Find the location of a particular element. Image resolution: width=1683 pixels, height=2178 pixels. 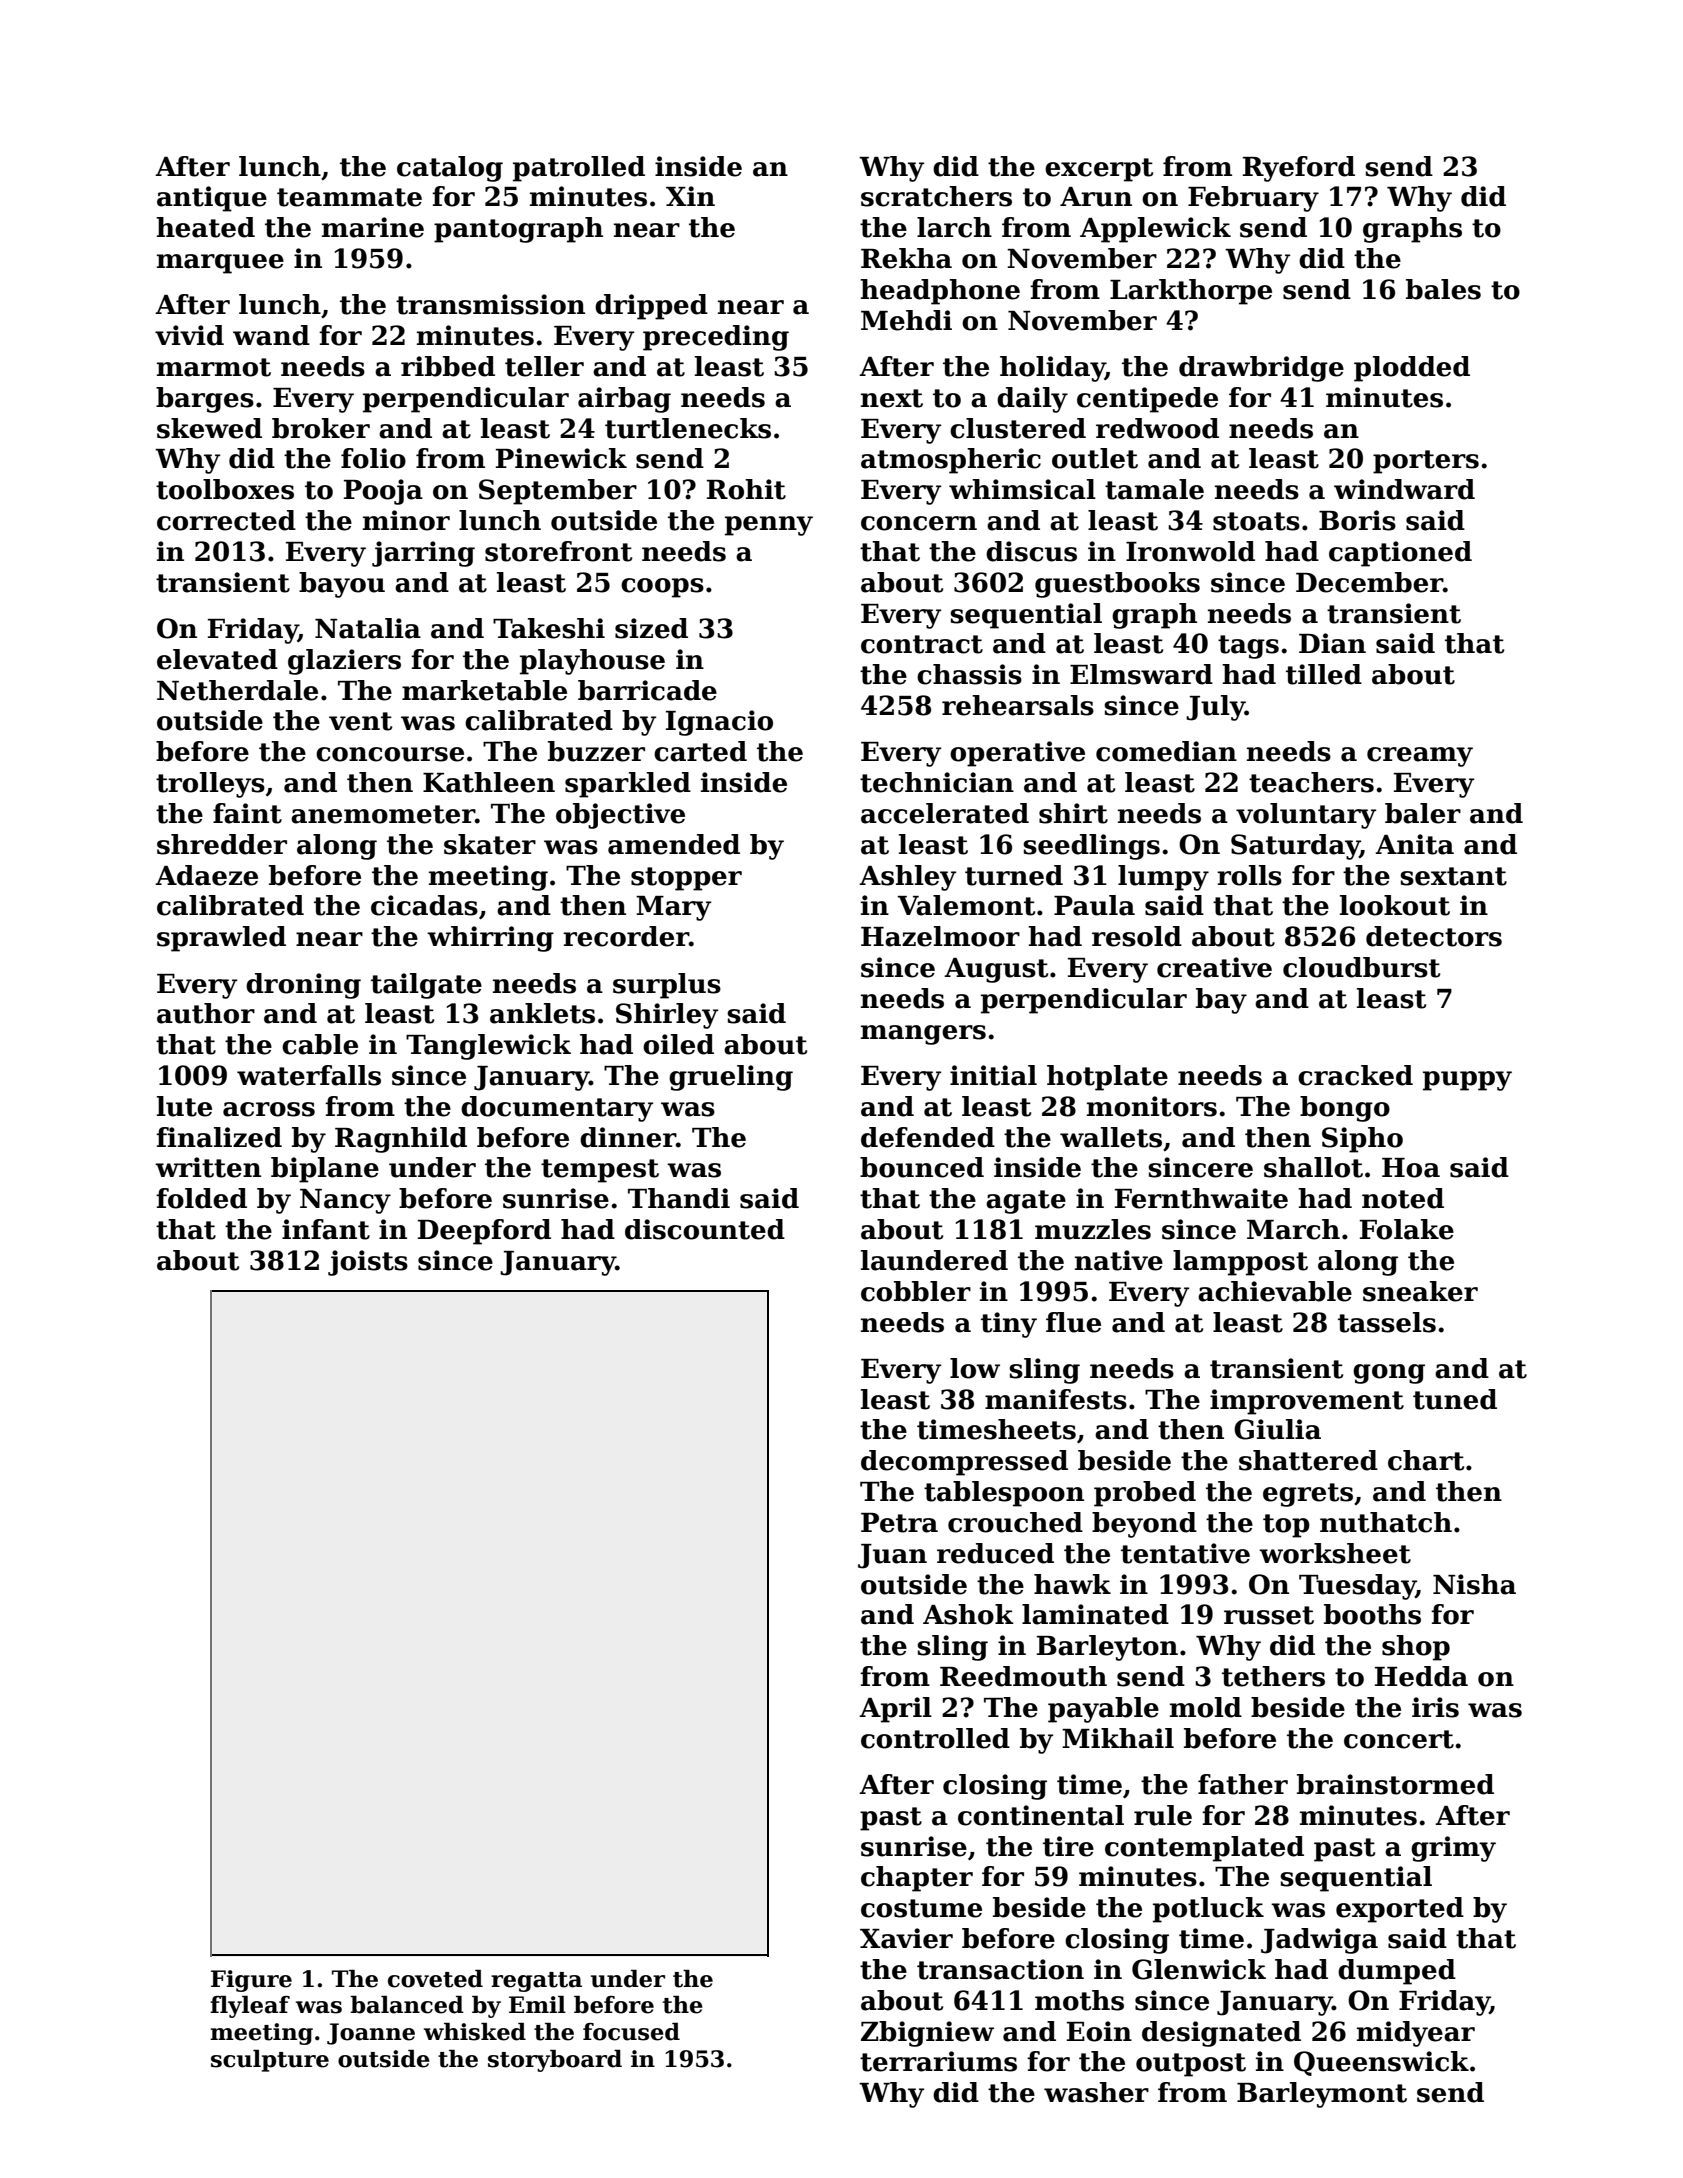

buzzer is located at coordinates (596, 751).
